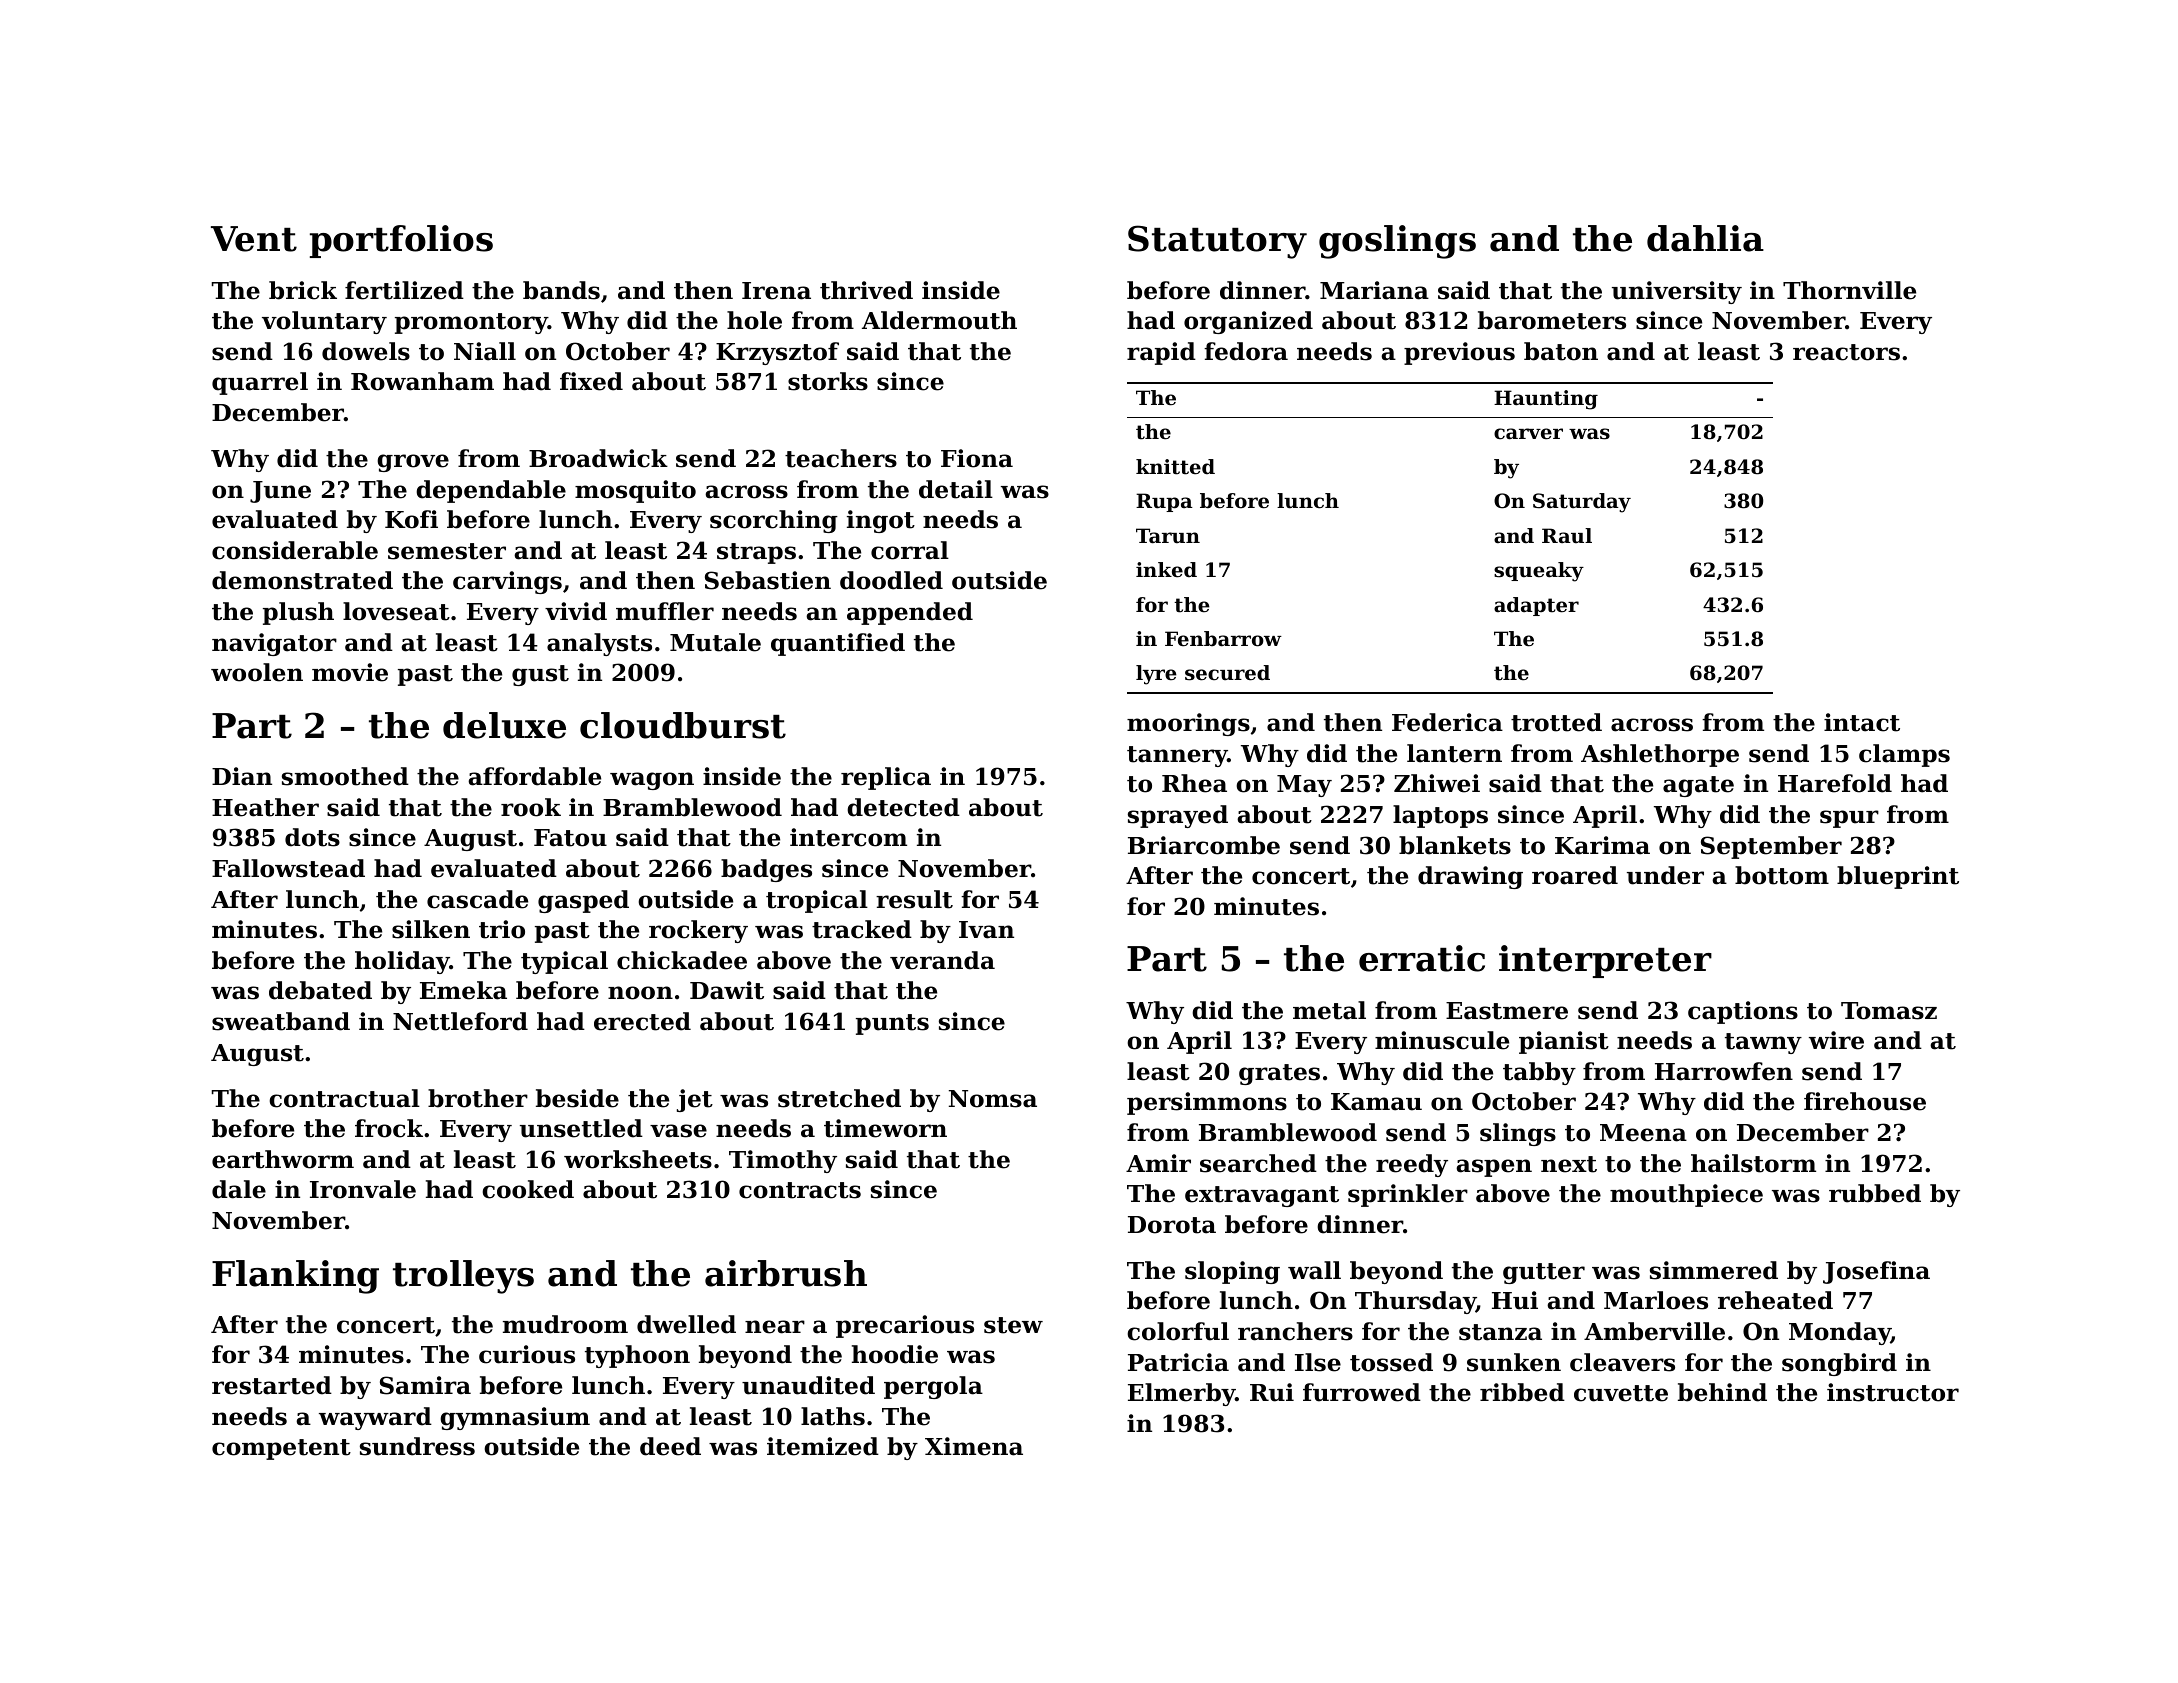 The height and width of the document is (1683, 2178). What do you see at coordinates (404, 290) in the document?
I see `fertilized` at bounding box center [404, 290].
